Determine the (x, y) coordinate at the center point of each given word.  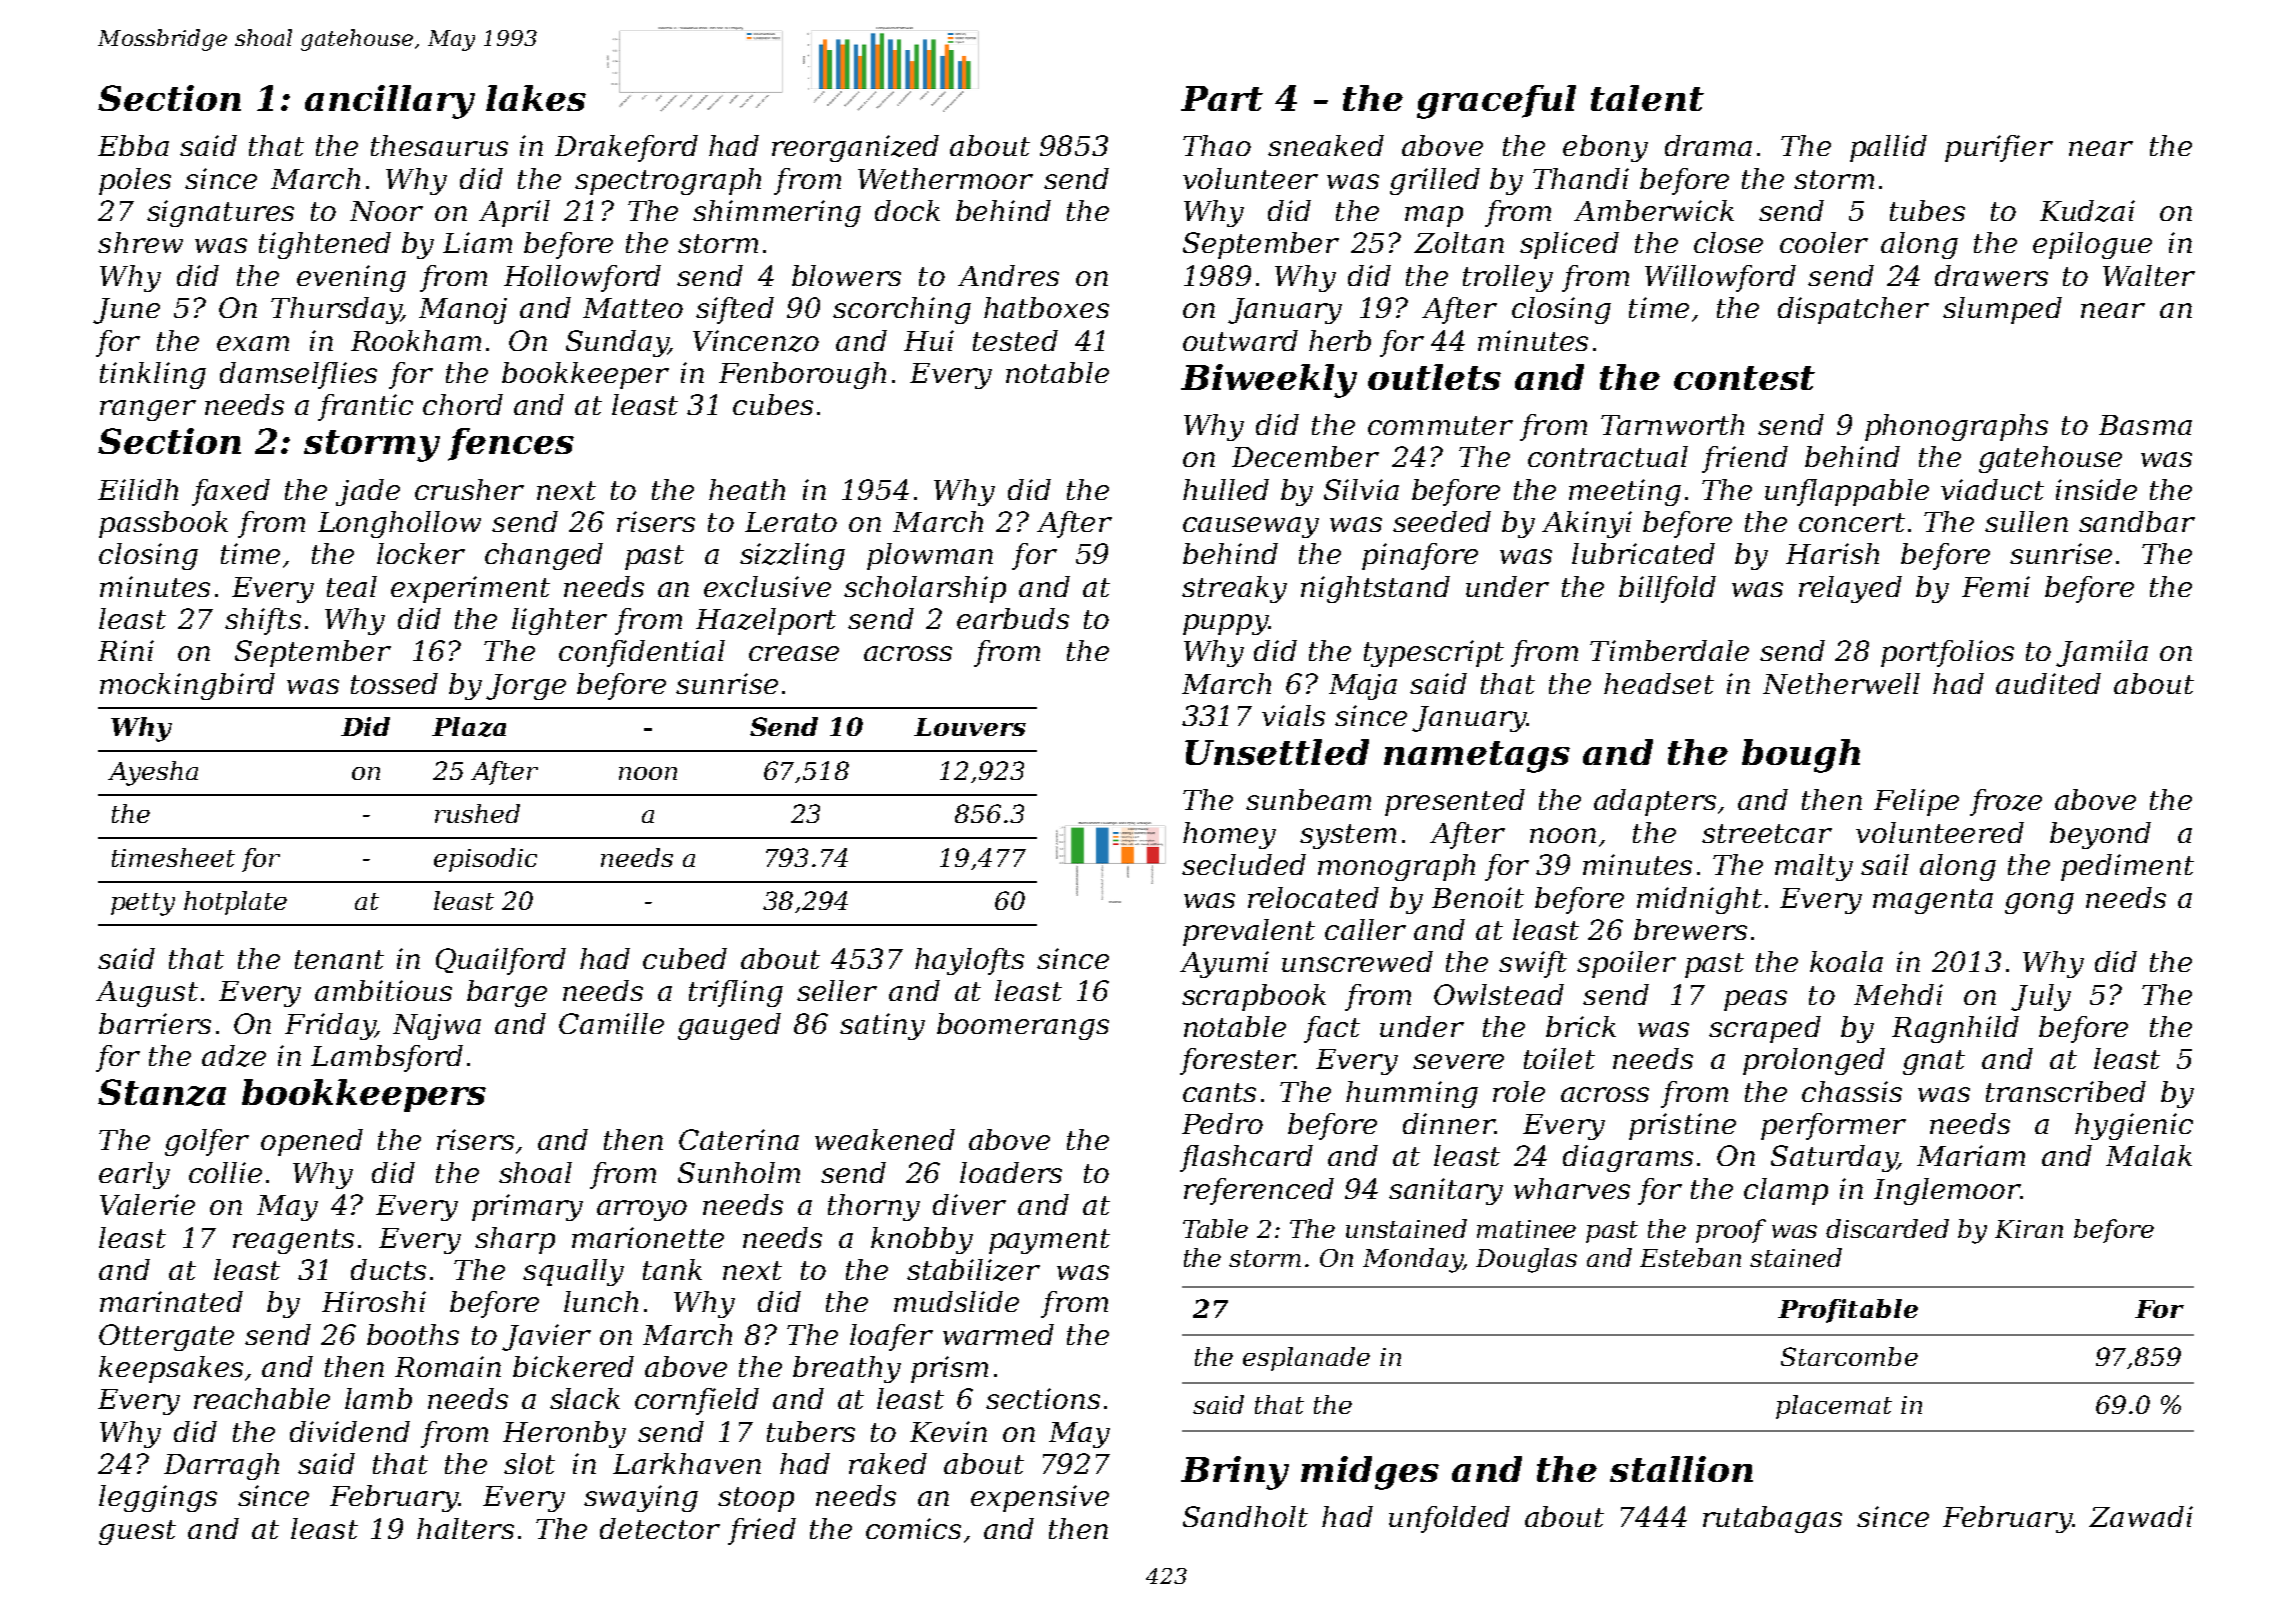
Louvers (970, 727)
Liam (477, 242)
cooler (1824, 242)
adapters (1655, 802)
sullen (2026, 521)
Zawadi (2141, 1516)
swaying (641, 1498)
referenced (1259, 1191)
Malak (2149, 1155)
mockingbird (187, 686)
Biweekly (1269, 381)
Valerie (147, 1204)
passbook (163, 524)
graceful (1496, 102)
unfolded (1449, 1519)
